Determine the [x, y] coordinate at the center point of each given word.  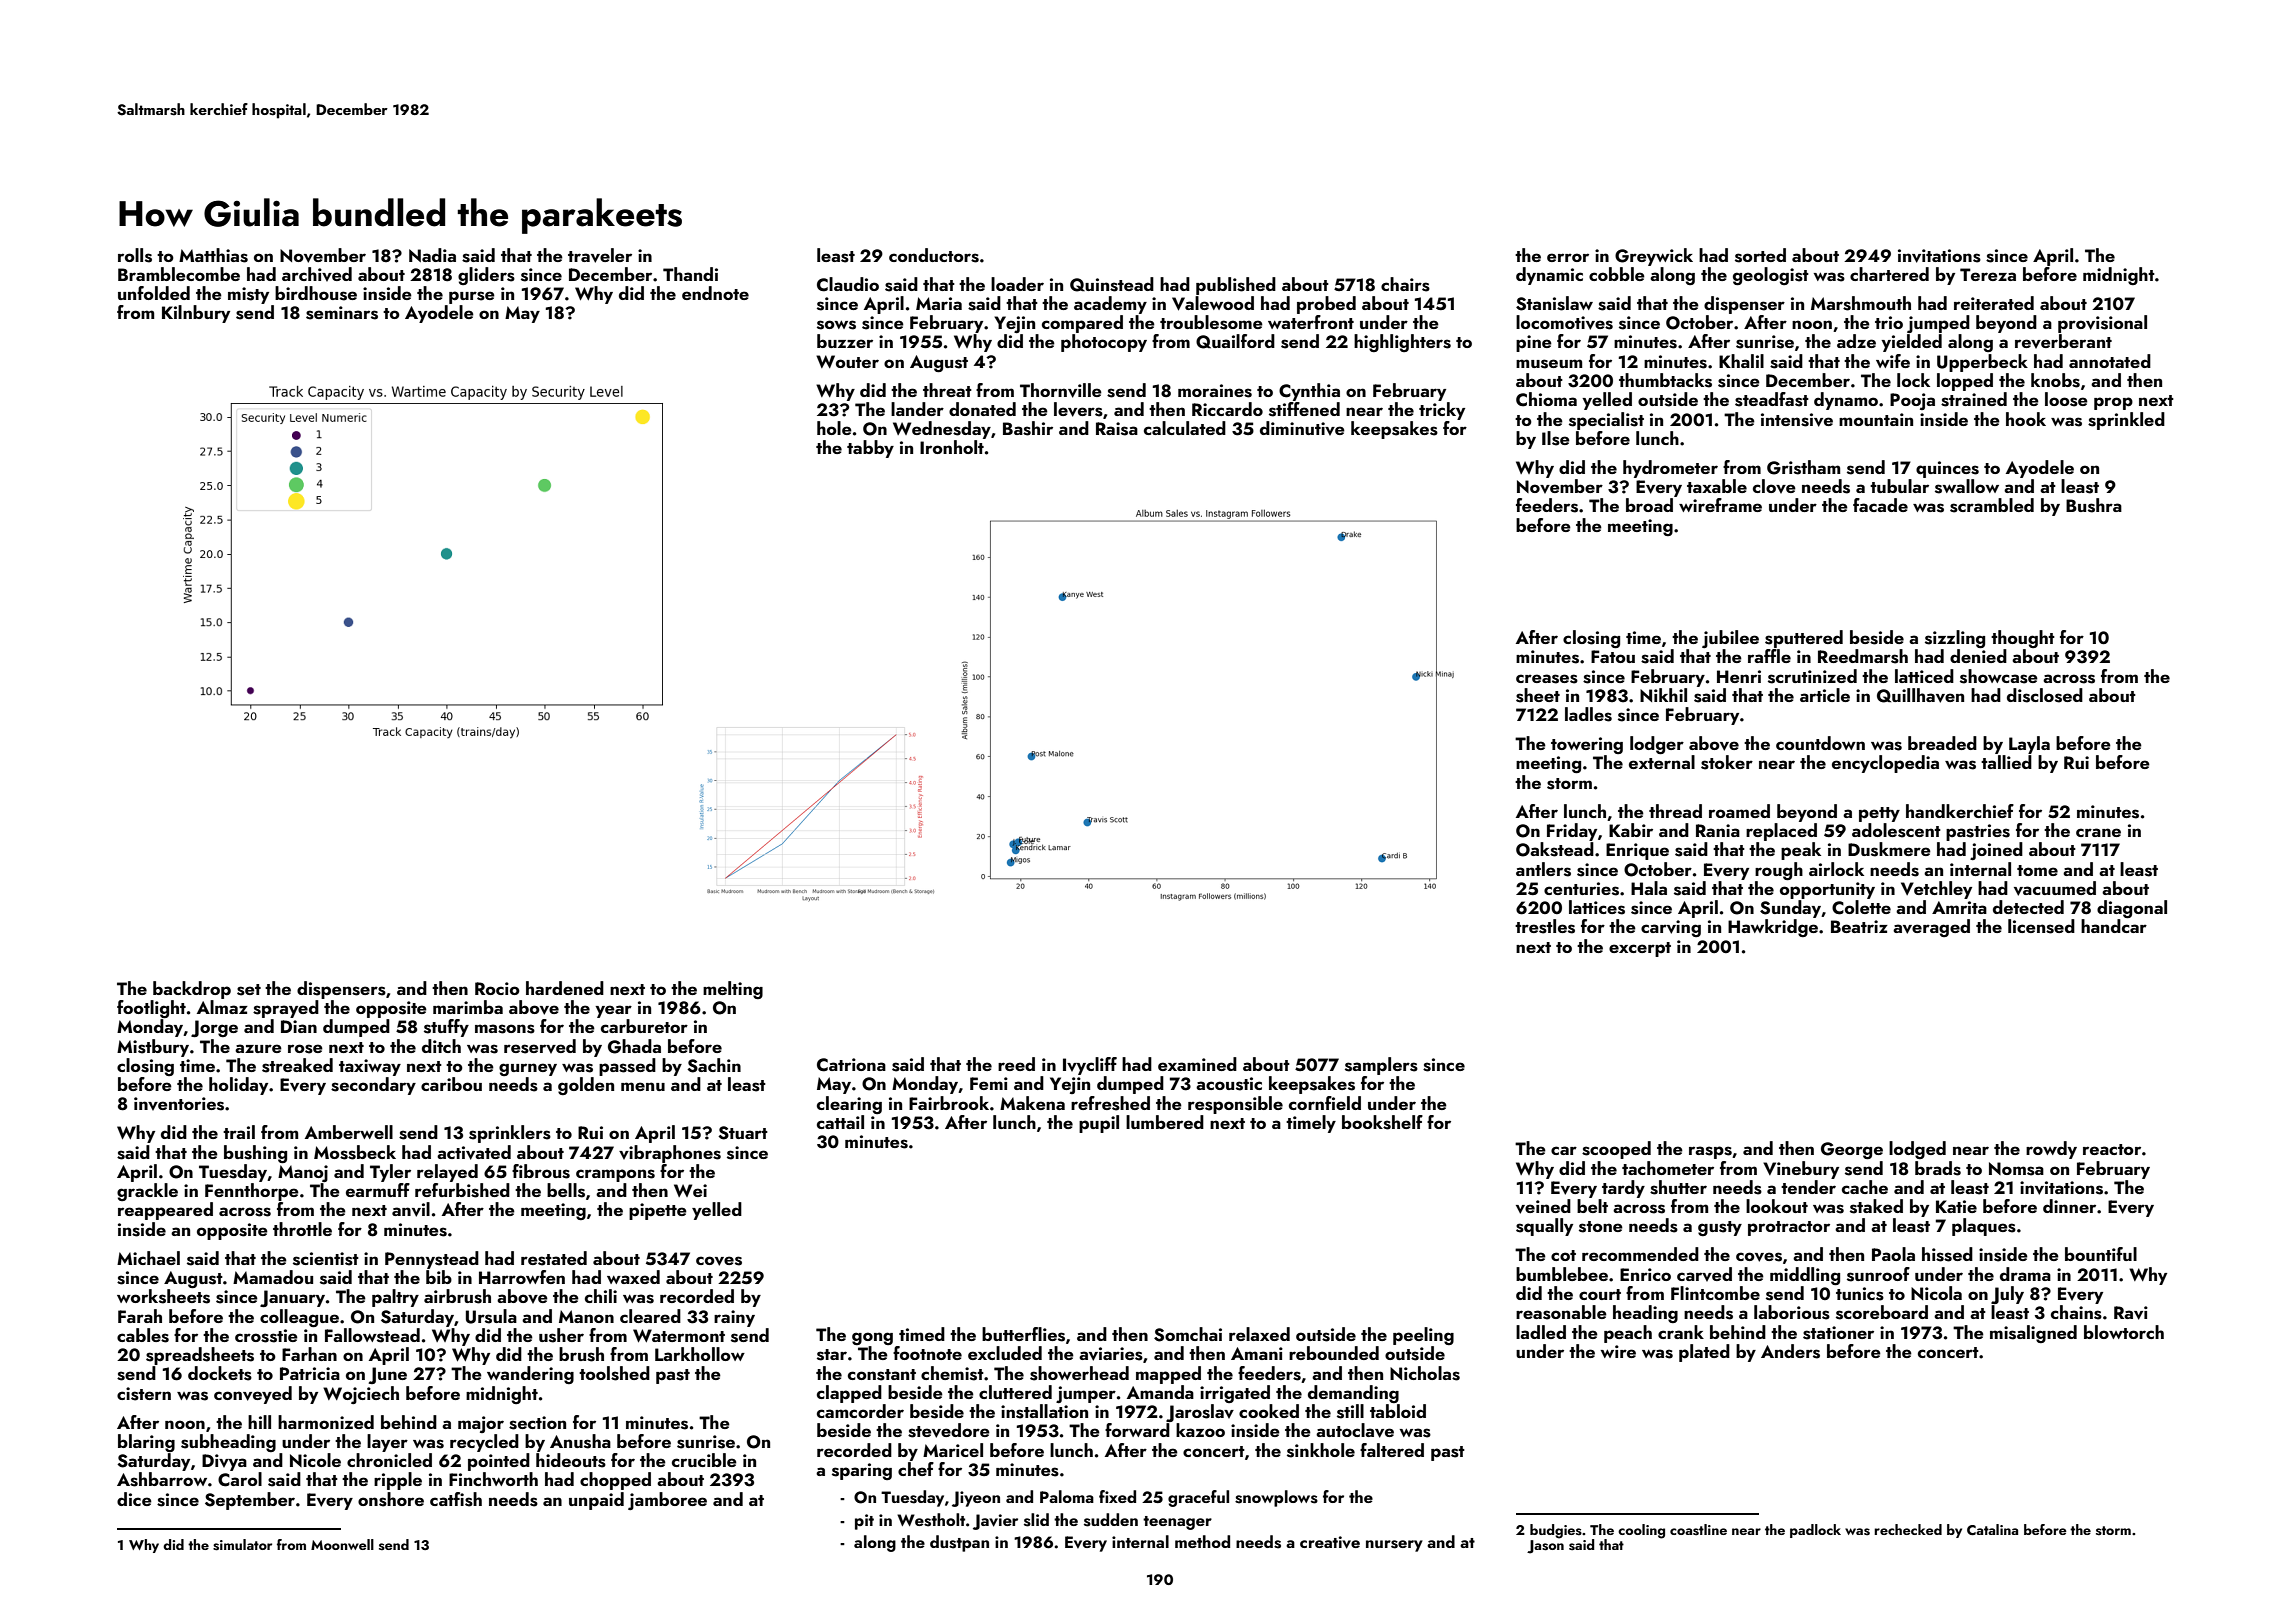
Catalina [1992, 1529]
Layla [2029, 745]
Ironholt [952, 447]
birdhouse [316, 293]
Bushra [2094, 505]
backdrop [192, 990]
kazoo [1200, 1430]
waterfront [1311, 322]
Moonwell [342, 1544]
